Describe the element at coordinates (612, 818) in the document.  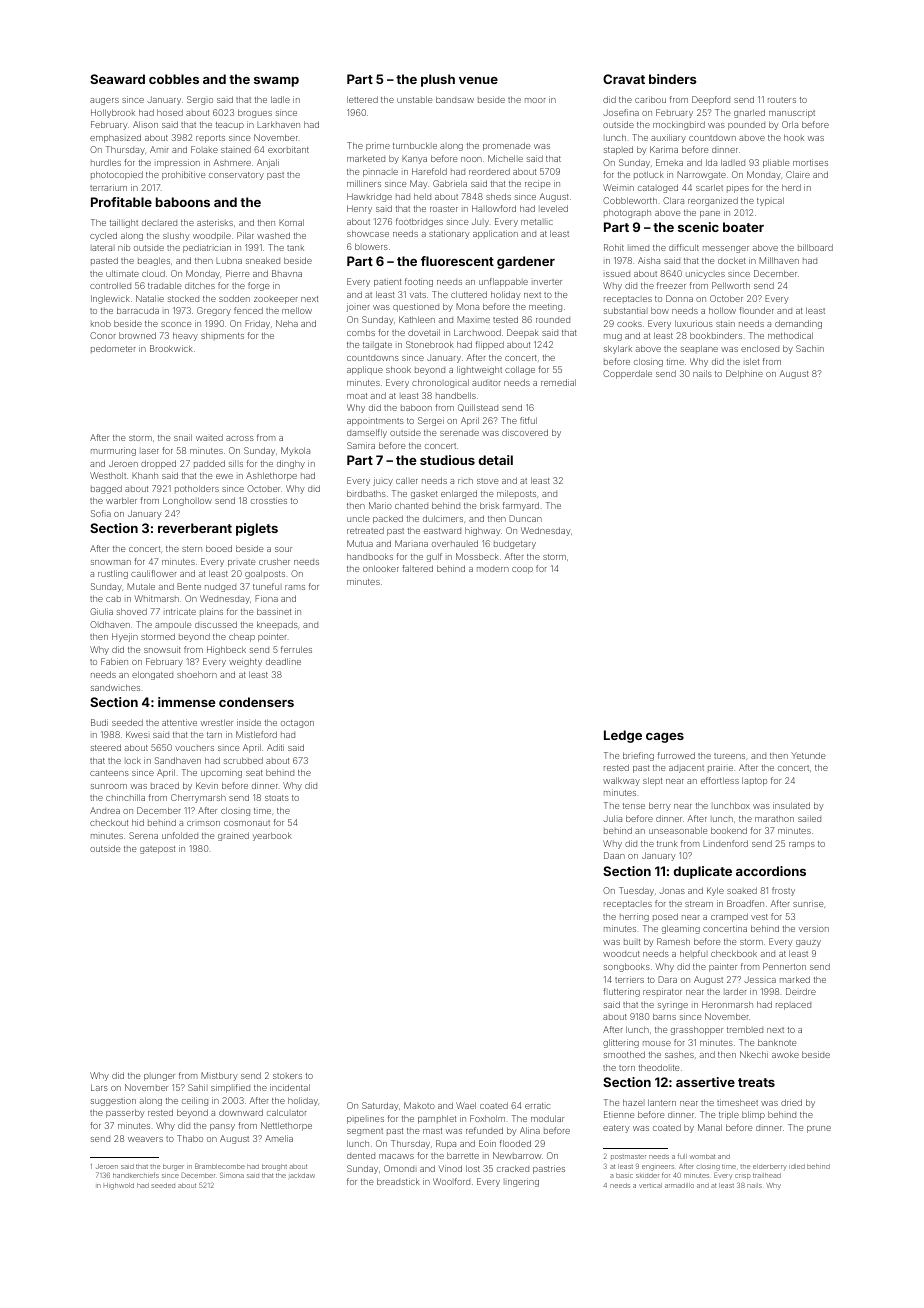
I see `Julia` at that location.
